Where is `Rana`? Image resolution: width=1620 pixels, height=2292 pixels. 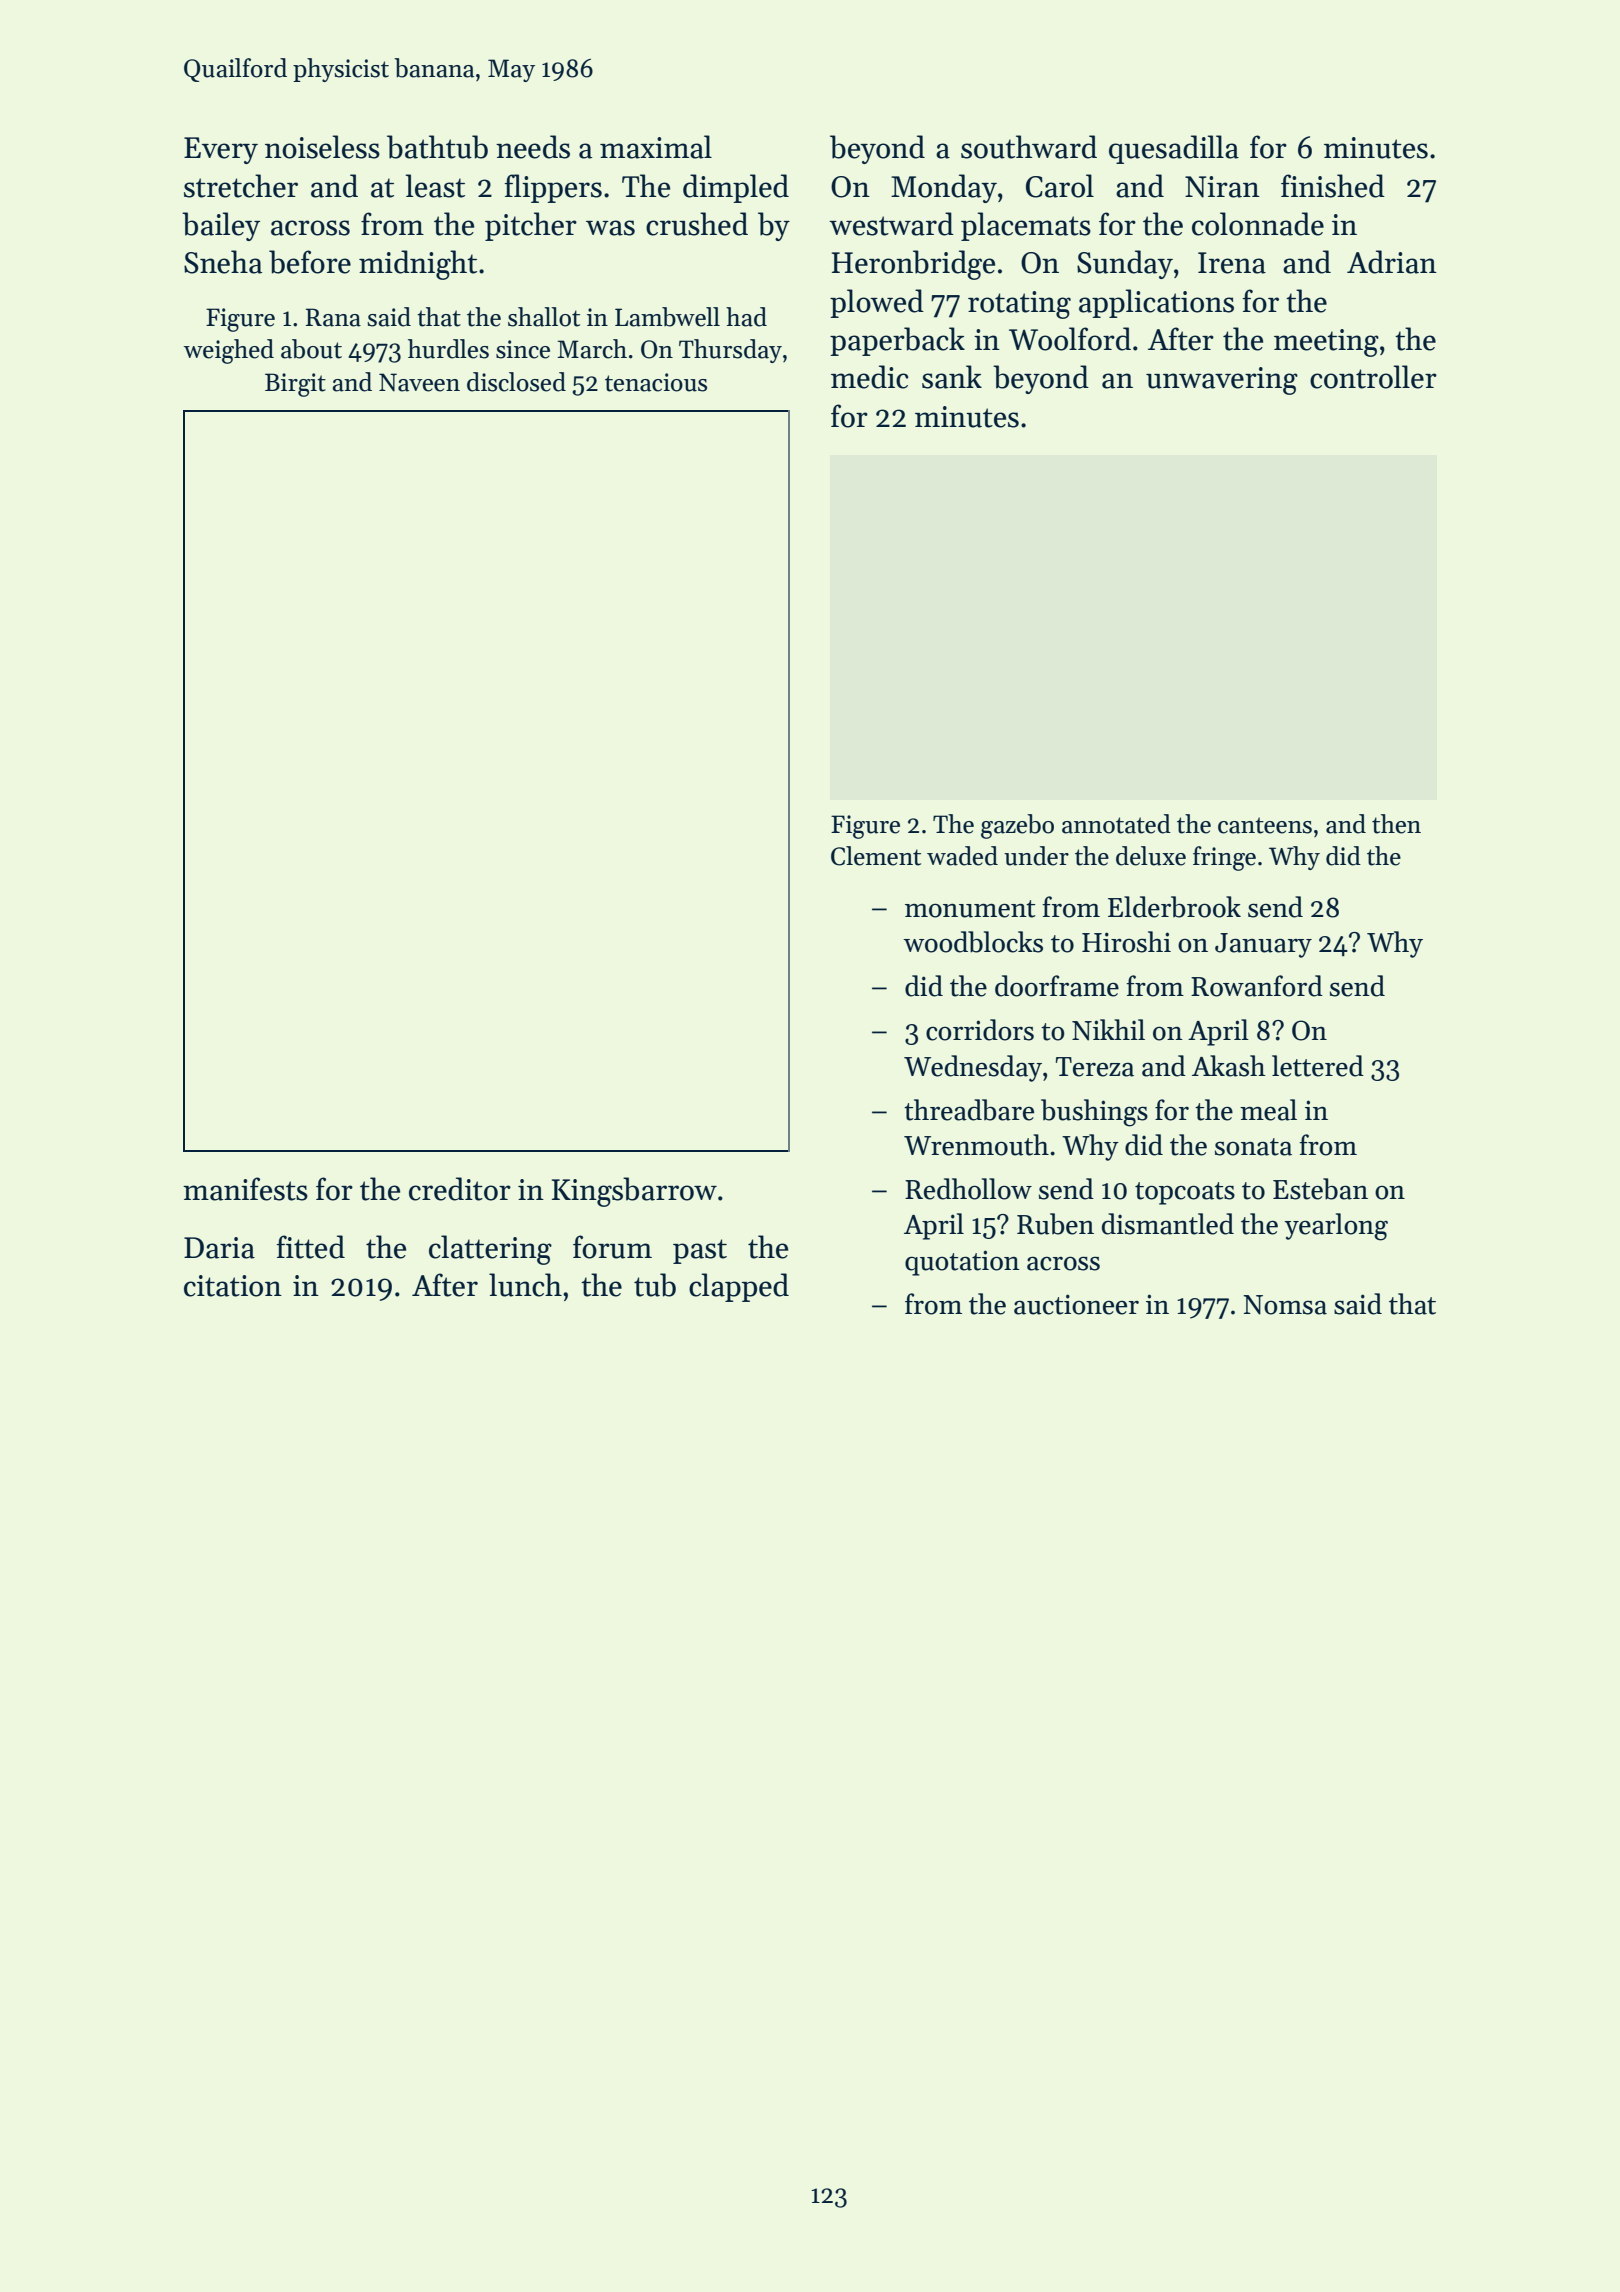
Rana is located at coordinates (333, 317).
